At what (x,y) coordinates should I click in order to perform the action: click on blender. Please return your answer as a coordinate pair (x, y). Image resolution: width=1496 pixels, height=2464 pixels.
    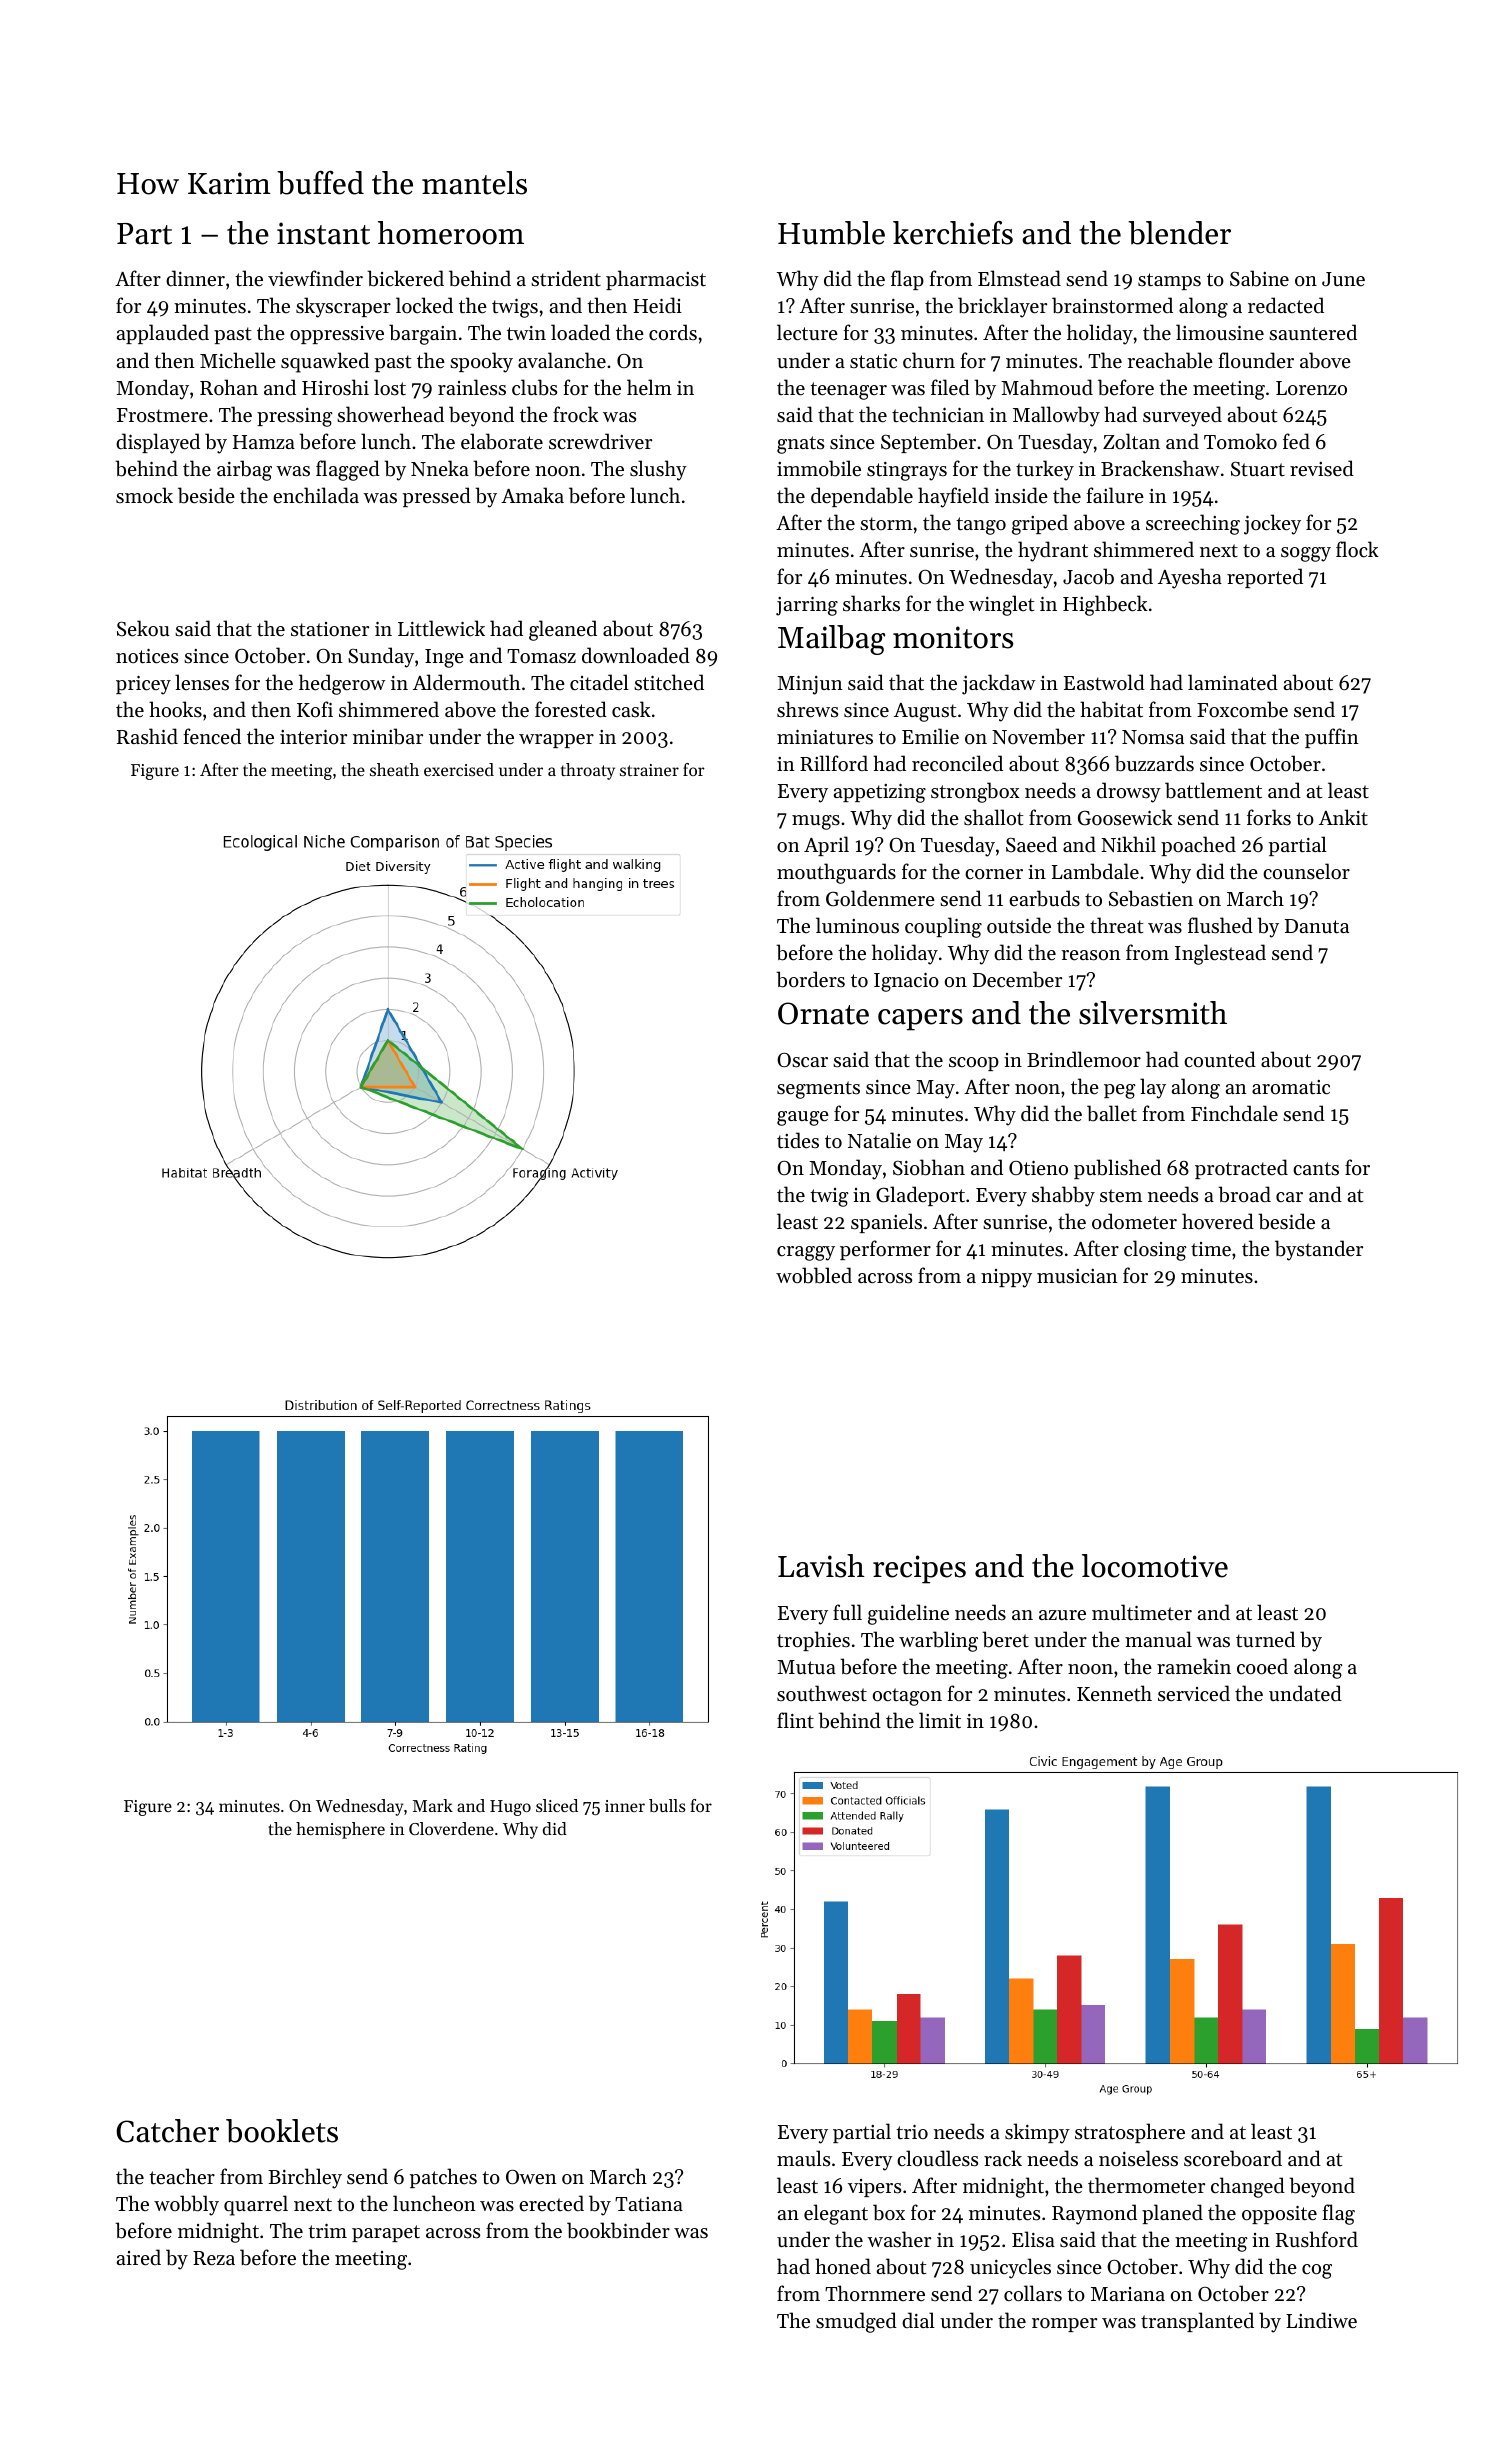
    Looking at the image, I should click on (1179, 233).
